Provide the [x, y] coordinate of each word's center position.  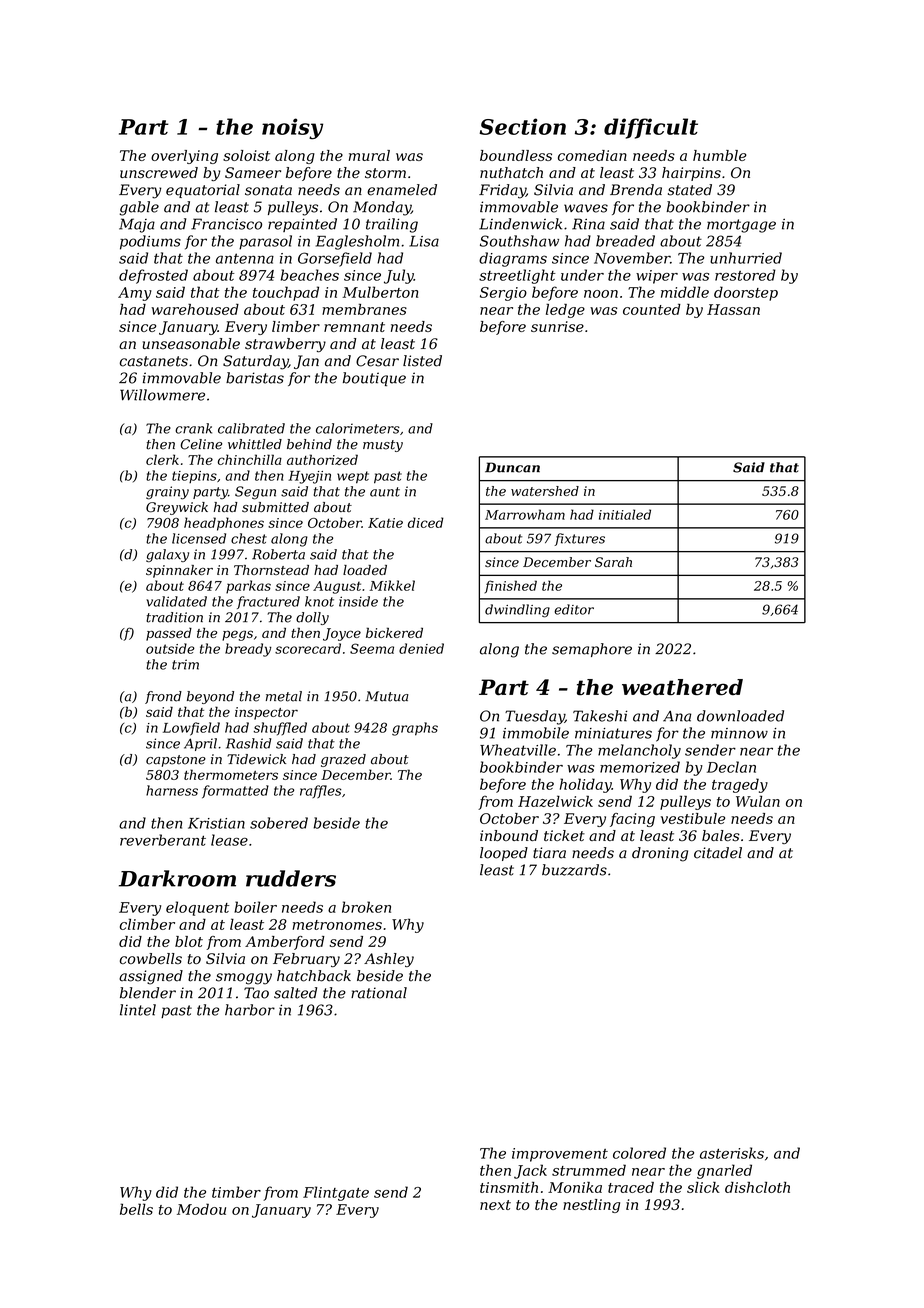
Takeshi [600, 716]
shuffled [280, 729]
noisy [292, 128]
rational [379, 993]
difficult [651, 128]
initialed [625, 514]
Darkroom [177, 878]
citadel [718, 853]
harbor [250, 1010]
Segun [255, 493]
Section [522, 126]
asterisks [732, 1153]
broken [366, 907]
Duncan [512, 467]
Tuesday [535, 717]
